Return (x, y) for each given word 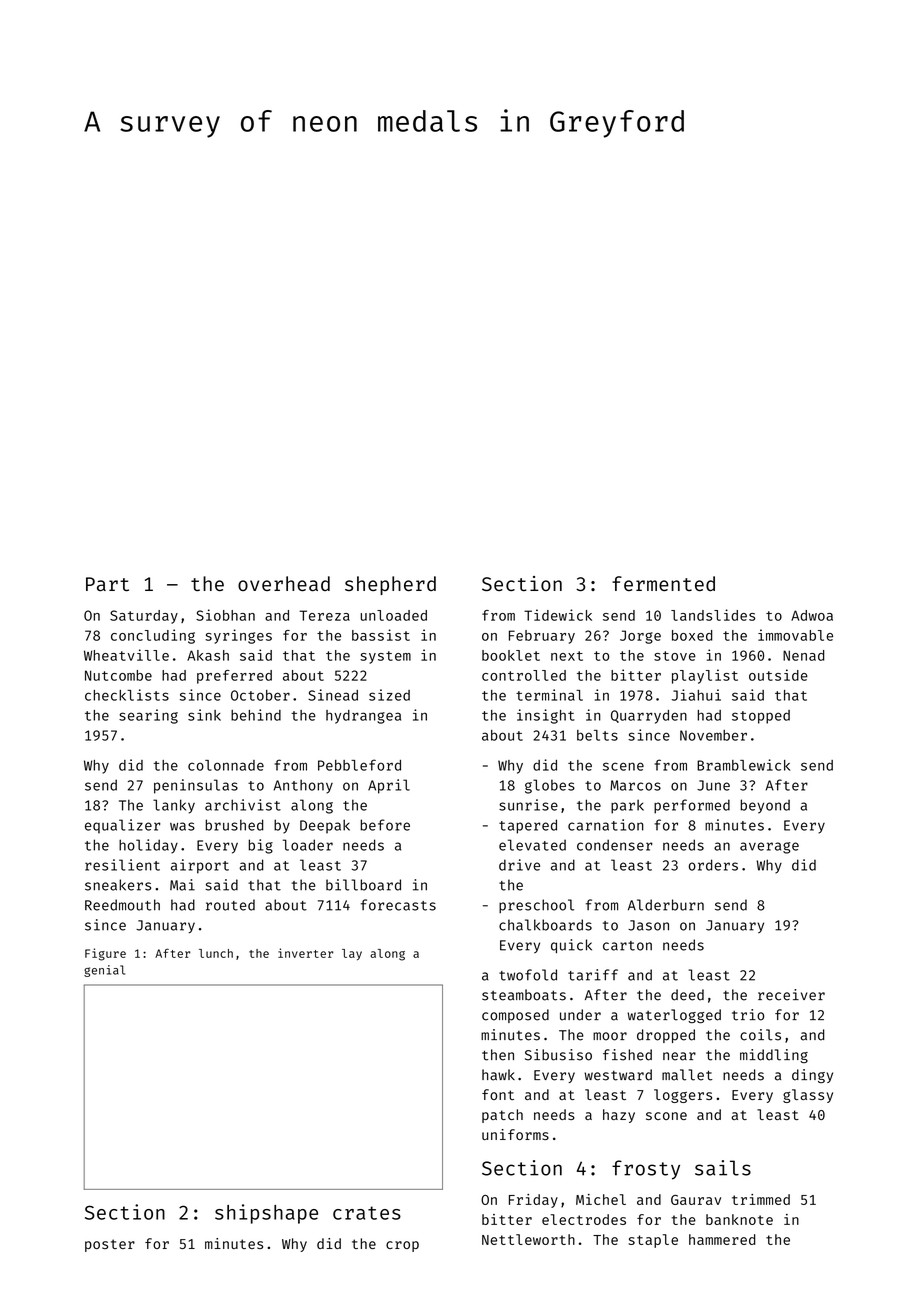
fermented (663, 583)
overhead (284, 584)
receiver (791, 995)
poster (110, 1245)
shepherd (390, 585)
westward (618, 1075)
